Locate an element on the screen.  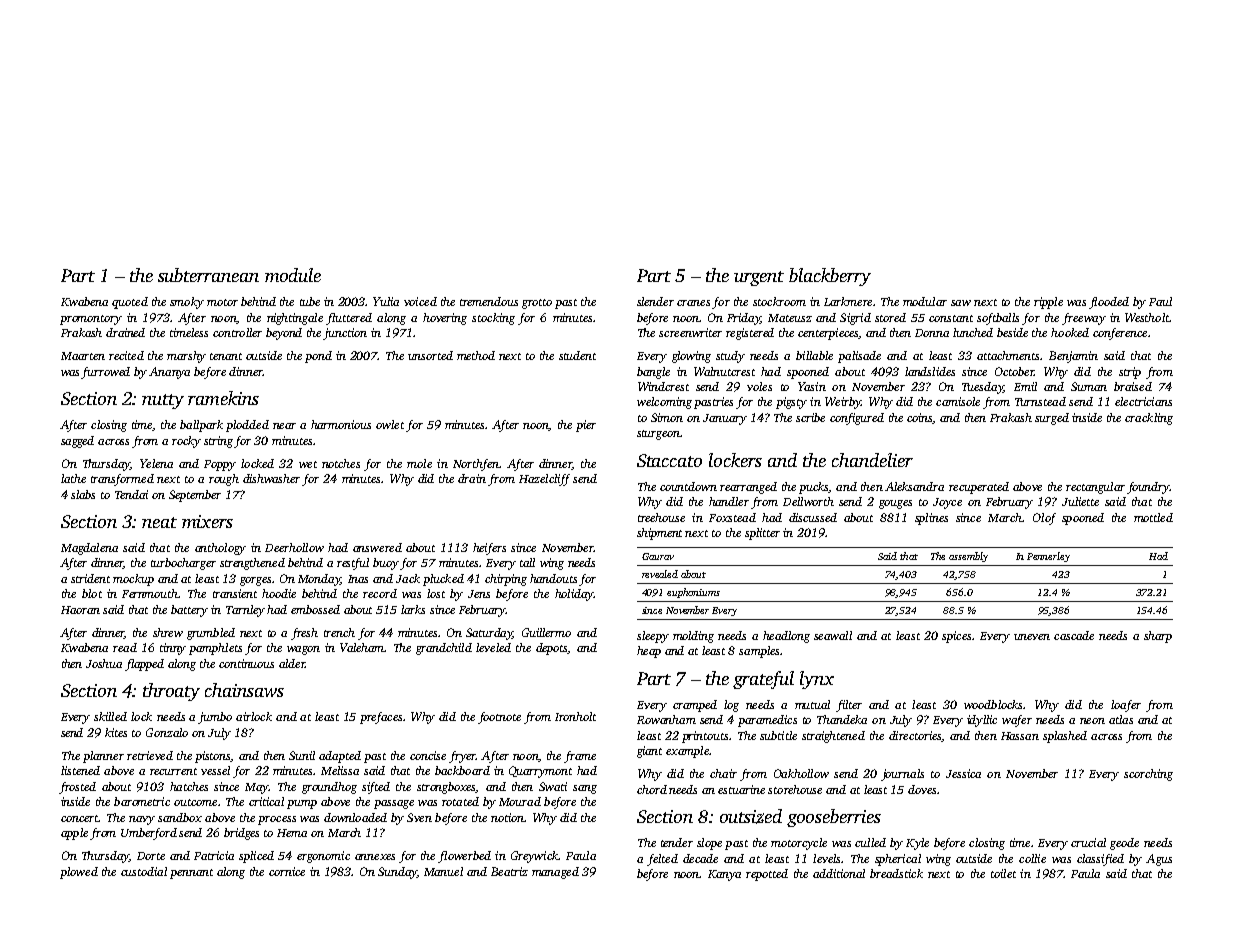
plowed is located at coordinates (79, 873).
